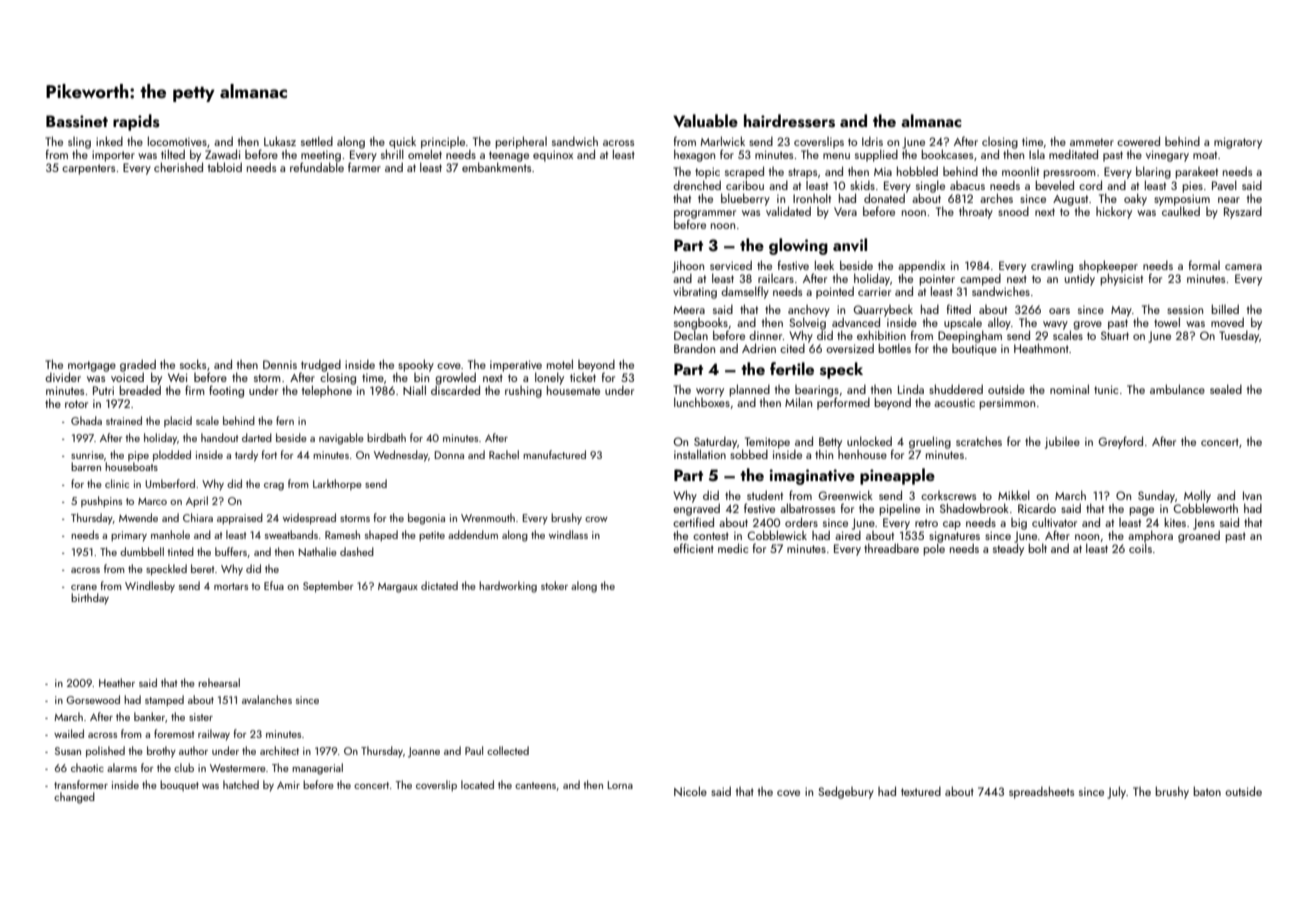  What do you see at coordinates (956, 389) in the screenshot?
I see `shuddered` at bounding box center [956, 389].
